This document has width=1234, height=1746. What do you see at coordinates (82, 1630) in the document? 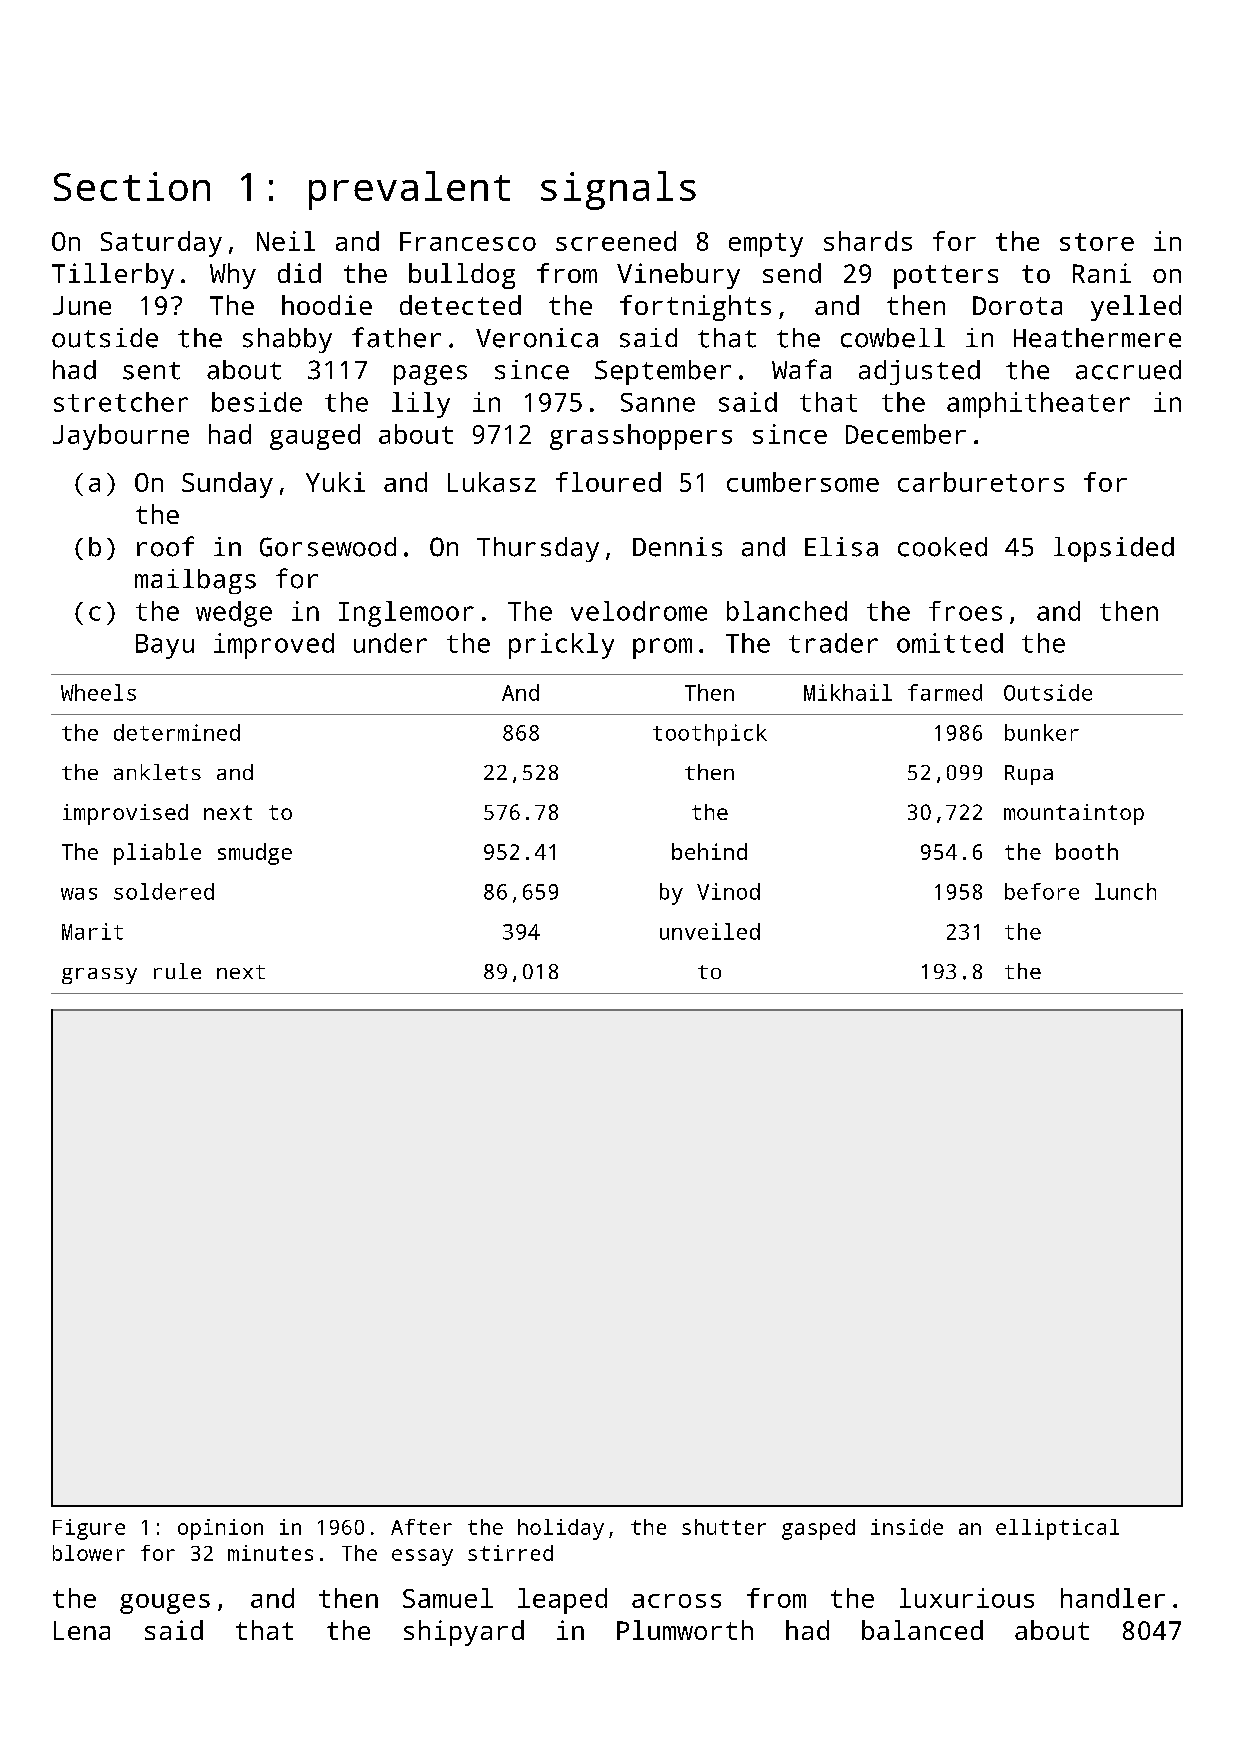
I see `Lena` at bounding box center [82, 1630].
